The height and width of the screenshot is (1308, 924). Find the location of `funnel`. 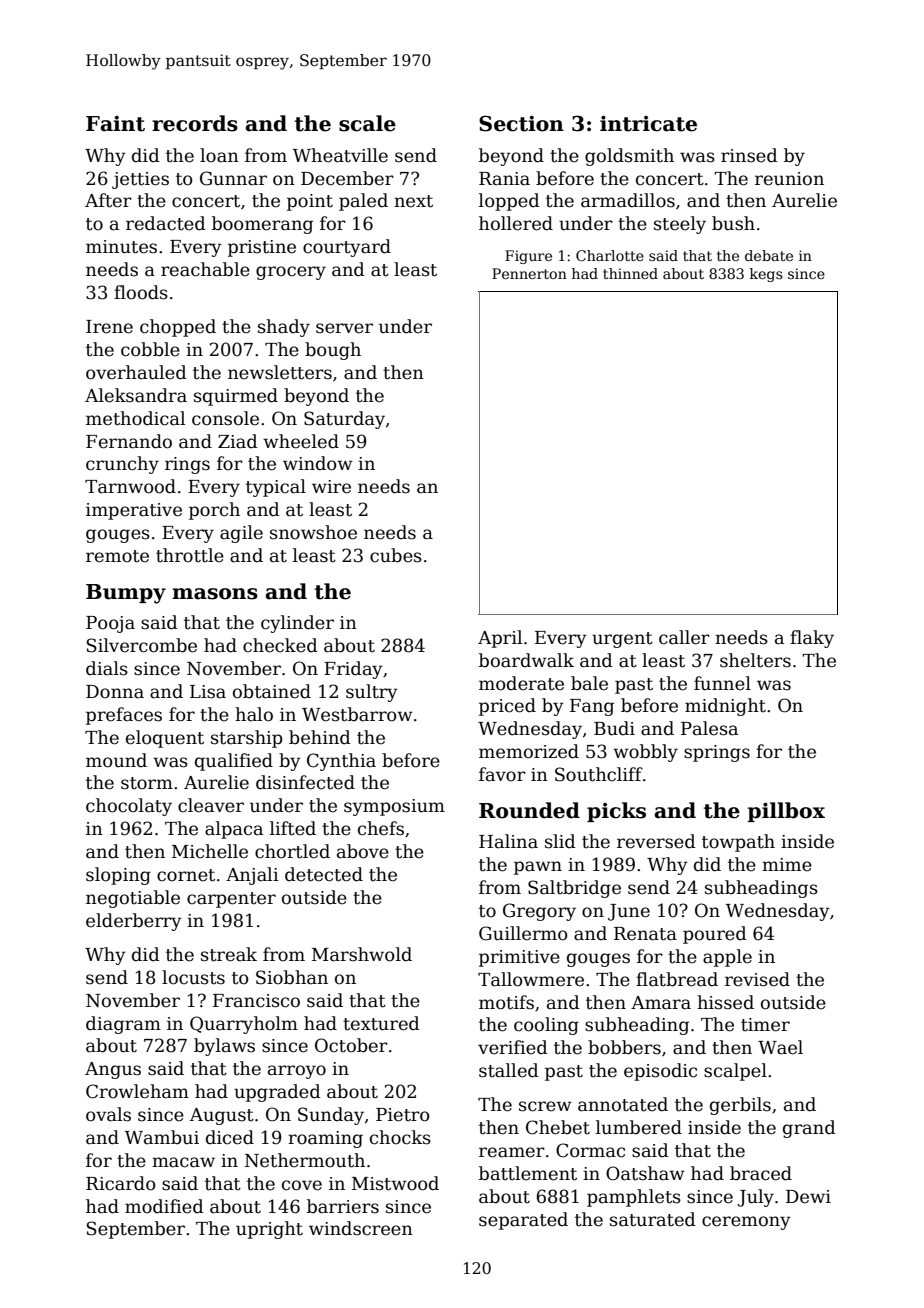

funnel is located at coordinates (722, 683).
